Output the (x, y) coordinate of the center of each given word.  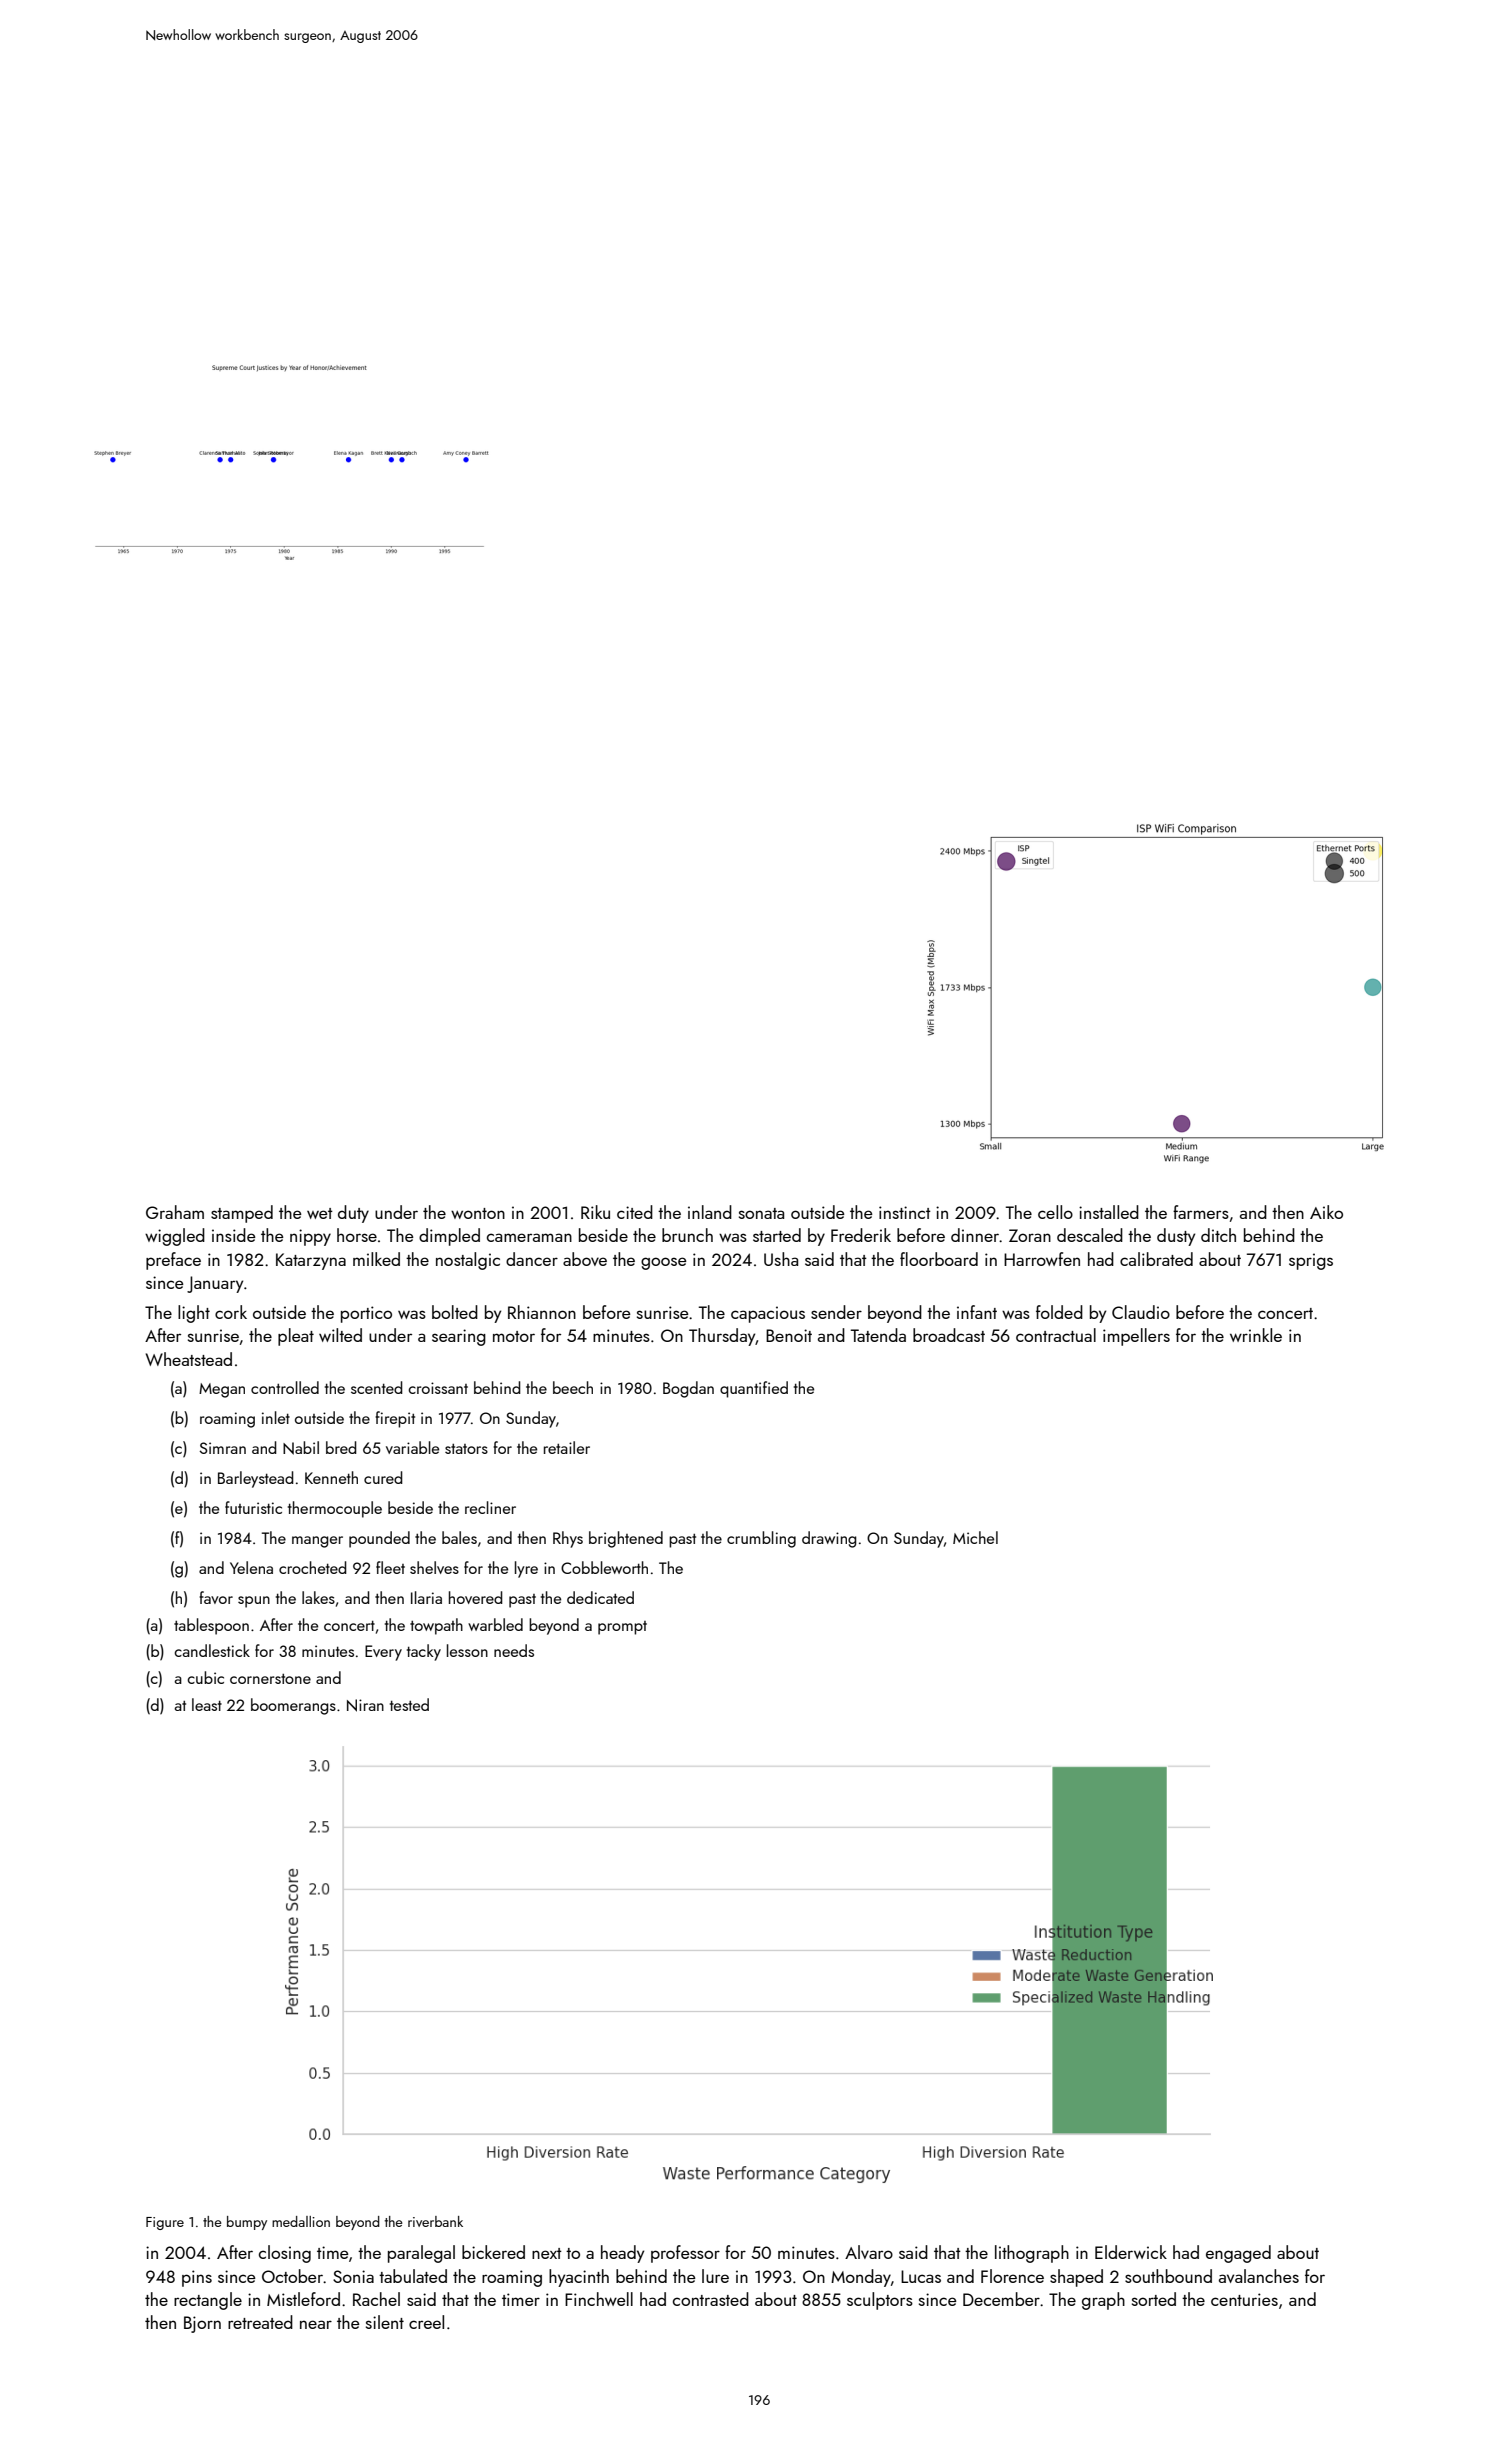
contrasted (711, 2299)
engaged (1238, 2254)
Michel (975, 1537)
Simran (222, 1448)
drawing (829, 1539)
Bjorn (202, 2324)
